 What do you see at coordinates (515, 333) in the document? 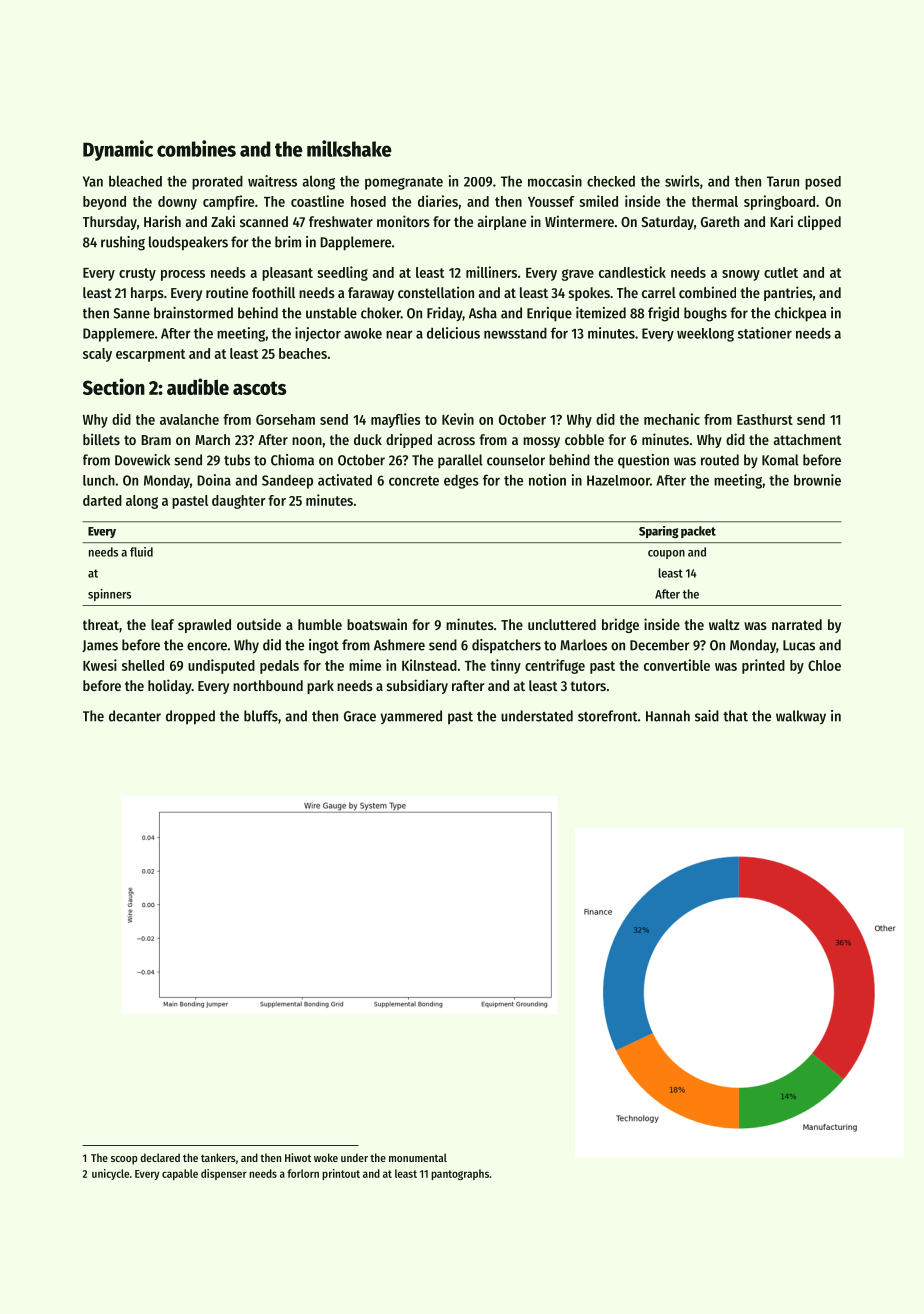
I see `newsstand` at bounding box center [515, 333].
